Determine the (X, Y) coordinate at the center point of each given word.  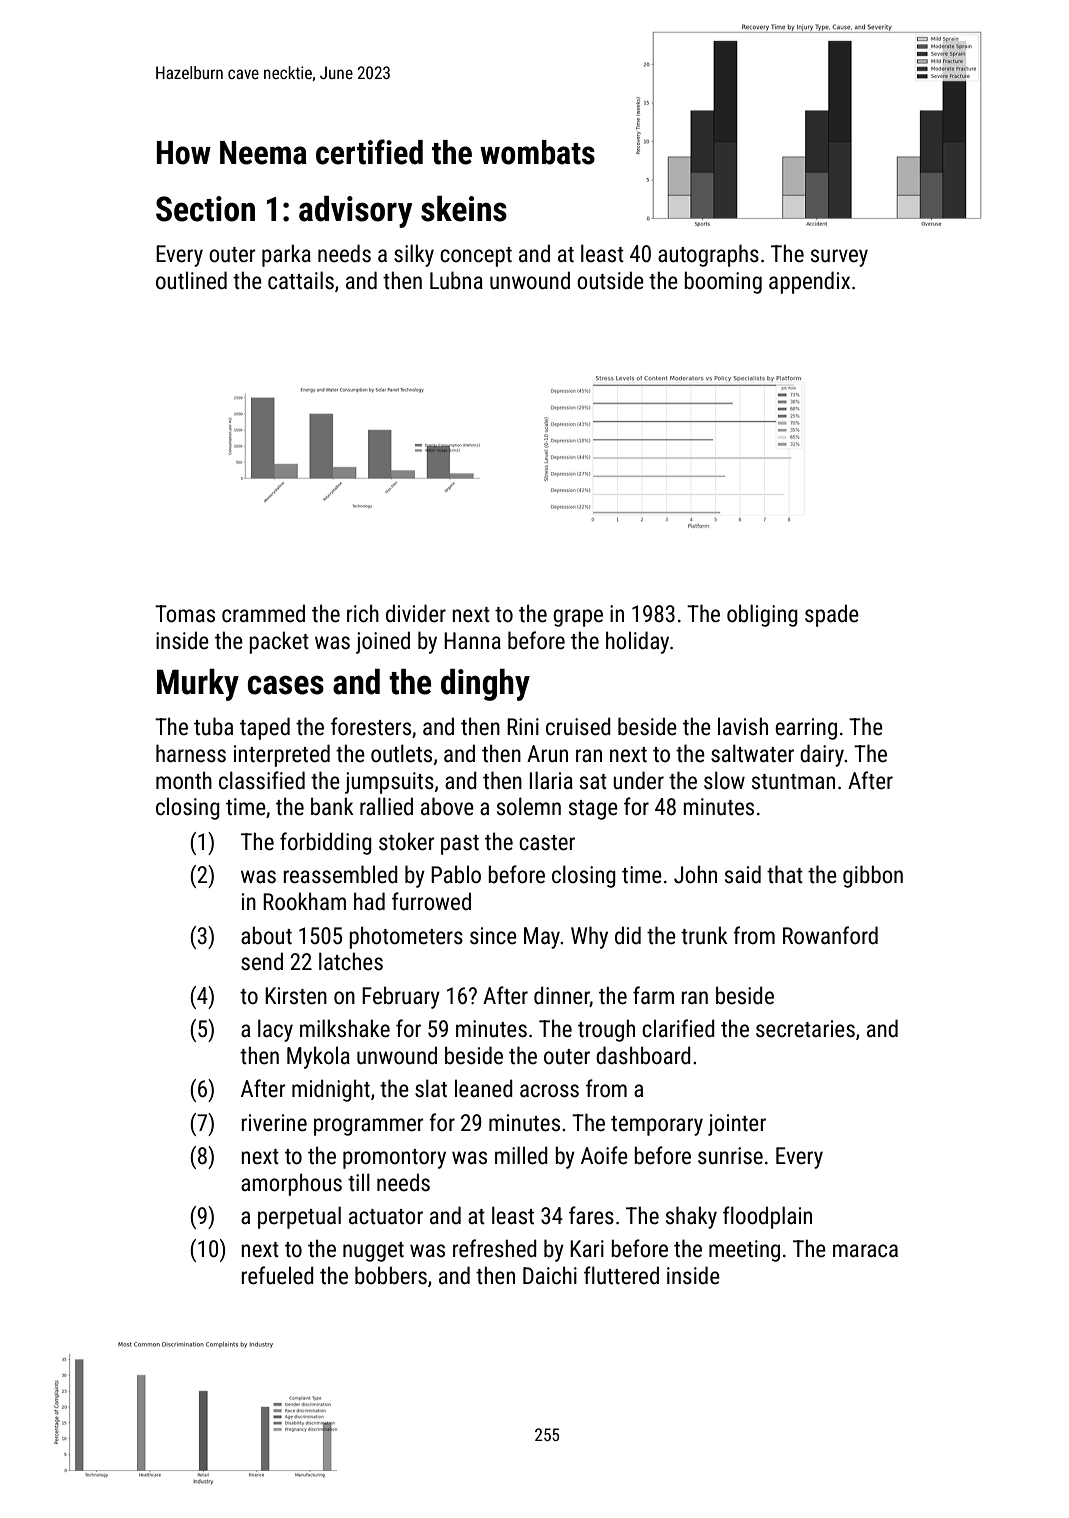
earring (806, 729)
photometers (406, 937)
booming (723, 282)
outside (610, 280)
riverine (274, 1123)
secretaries (805, 1029)
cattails (301, 280)
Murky (198, 684)
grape (578, 618)
